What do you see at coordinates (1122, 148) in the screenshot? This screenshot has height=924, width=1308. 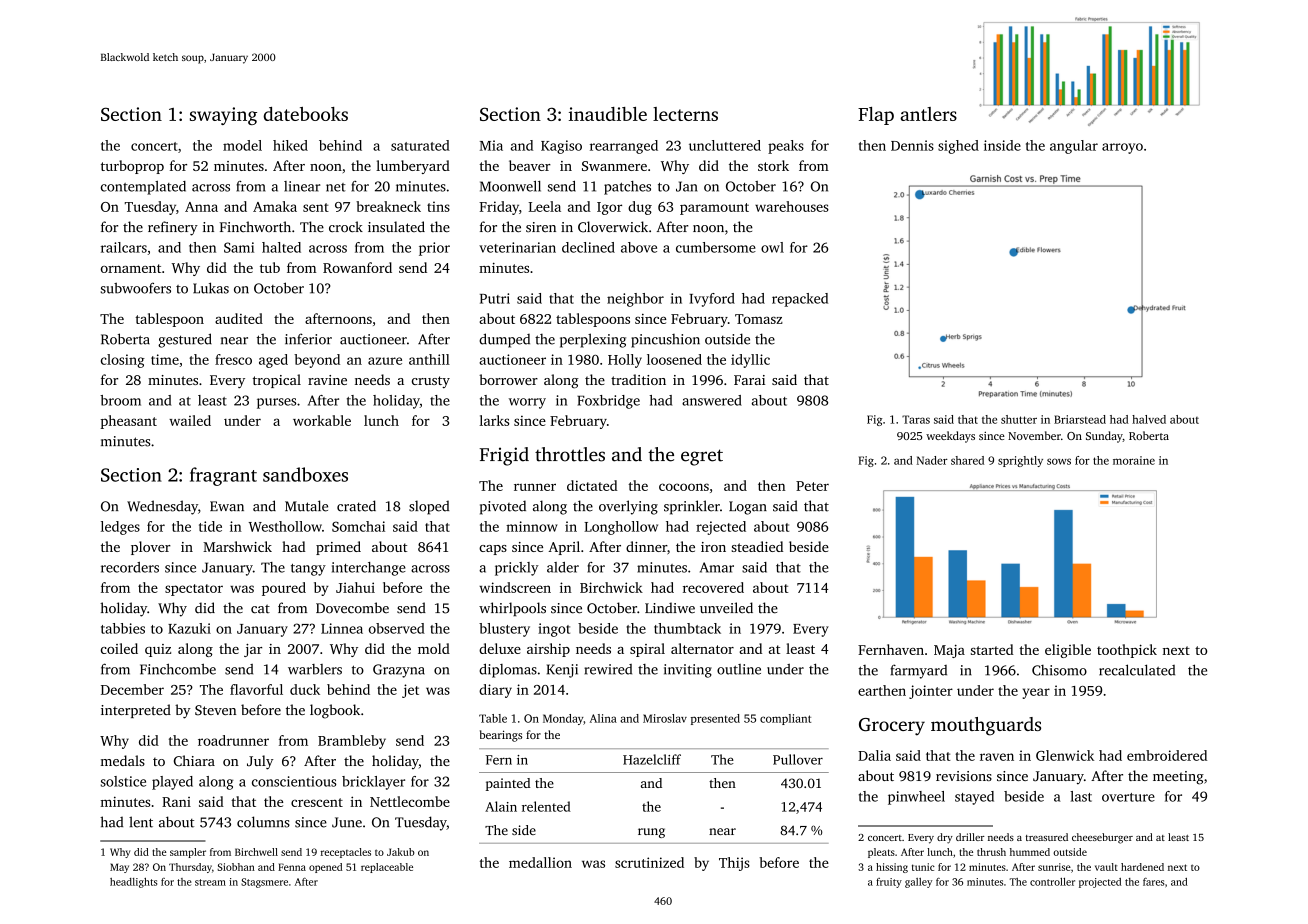 I see `arroyo` at bounding box center [1122, 148].
